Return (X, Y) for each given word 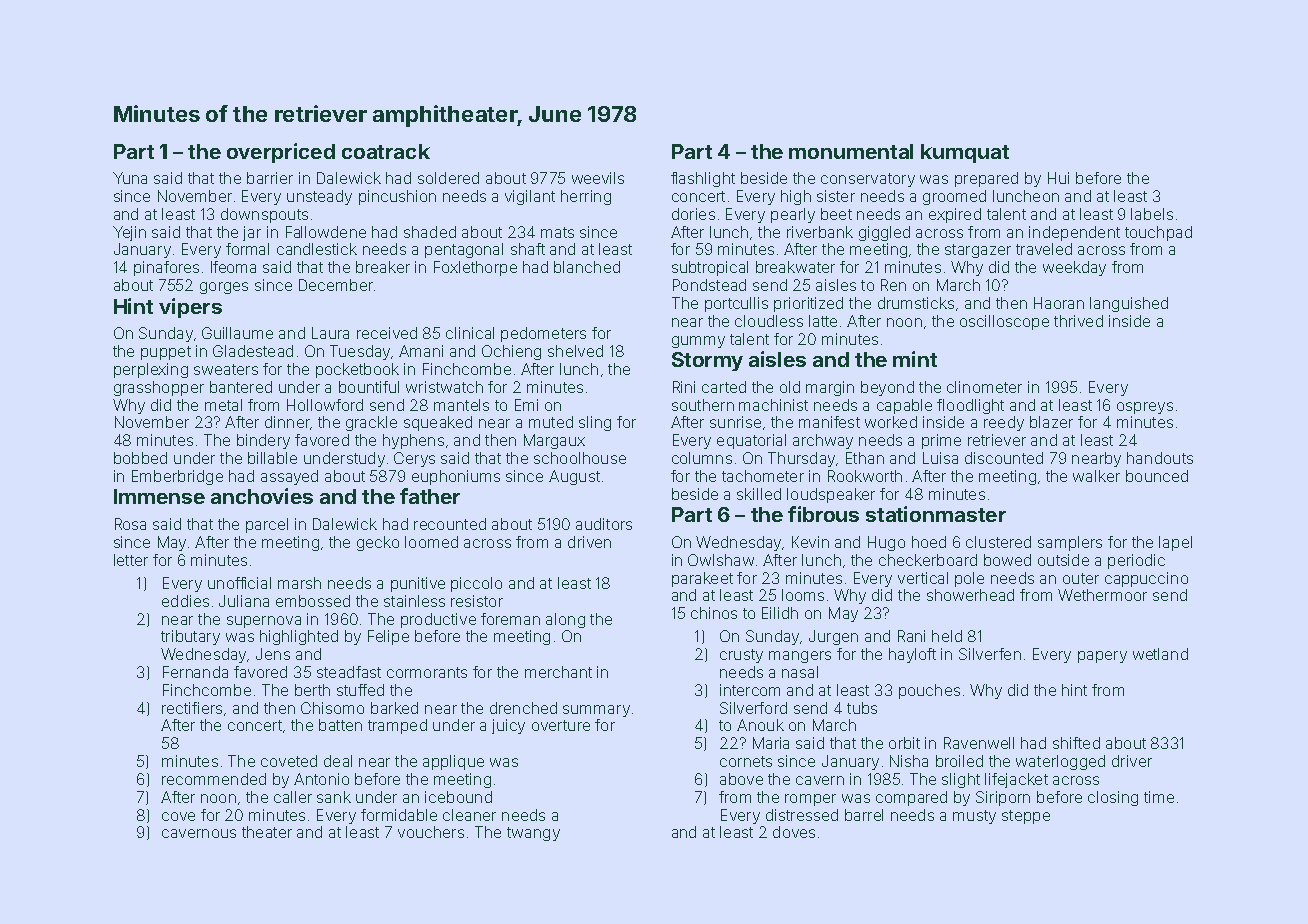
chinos (714, 613)
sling (595, 423)
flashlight (703, 179)
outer (1081, 578)
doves (794, 832)
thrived (1078, 321)
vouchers (431, 832)
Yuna (130, 178)
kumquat (965, 153)
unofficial (239, 583)
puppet (166, 353)
